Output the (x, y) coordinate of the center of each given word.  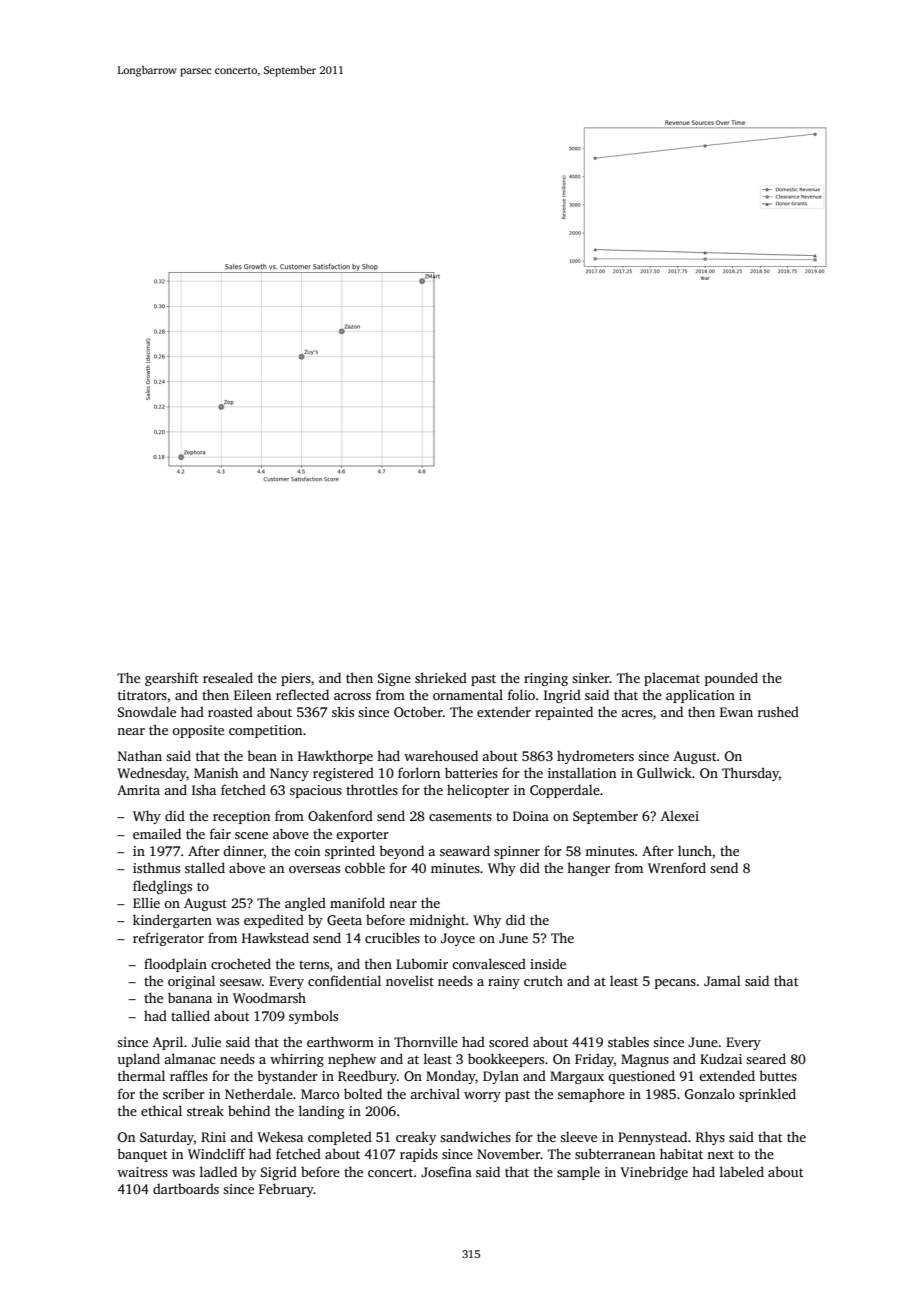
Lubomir (422, 963)
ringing (546, 679)
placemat (672, 679)
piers (296, 679)
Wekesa (280, 1136)
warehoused (441, 755)
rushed (778, 711)
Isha (204, 789)
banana (190, 997)
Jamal (722, 980)
